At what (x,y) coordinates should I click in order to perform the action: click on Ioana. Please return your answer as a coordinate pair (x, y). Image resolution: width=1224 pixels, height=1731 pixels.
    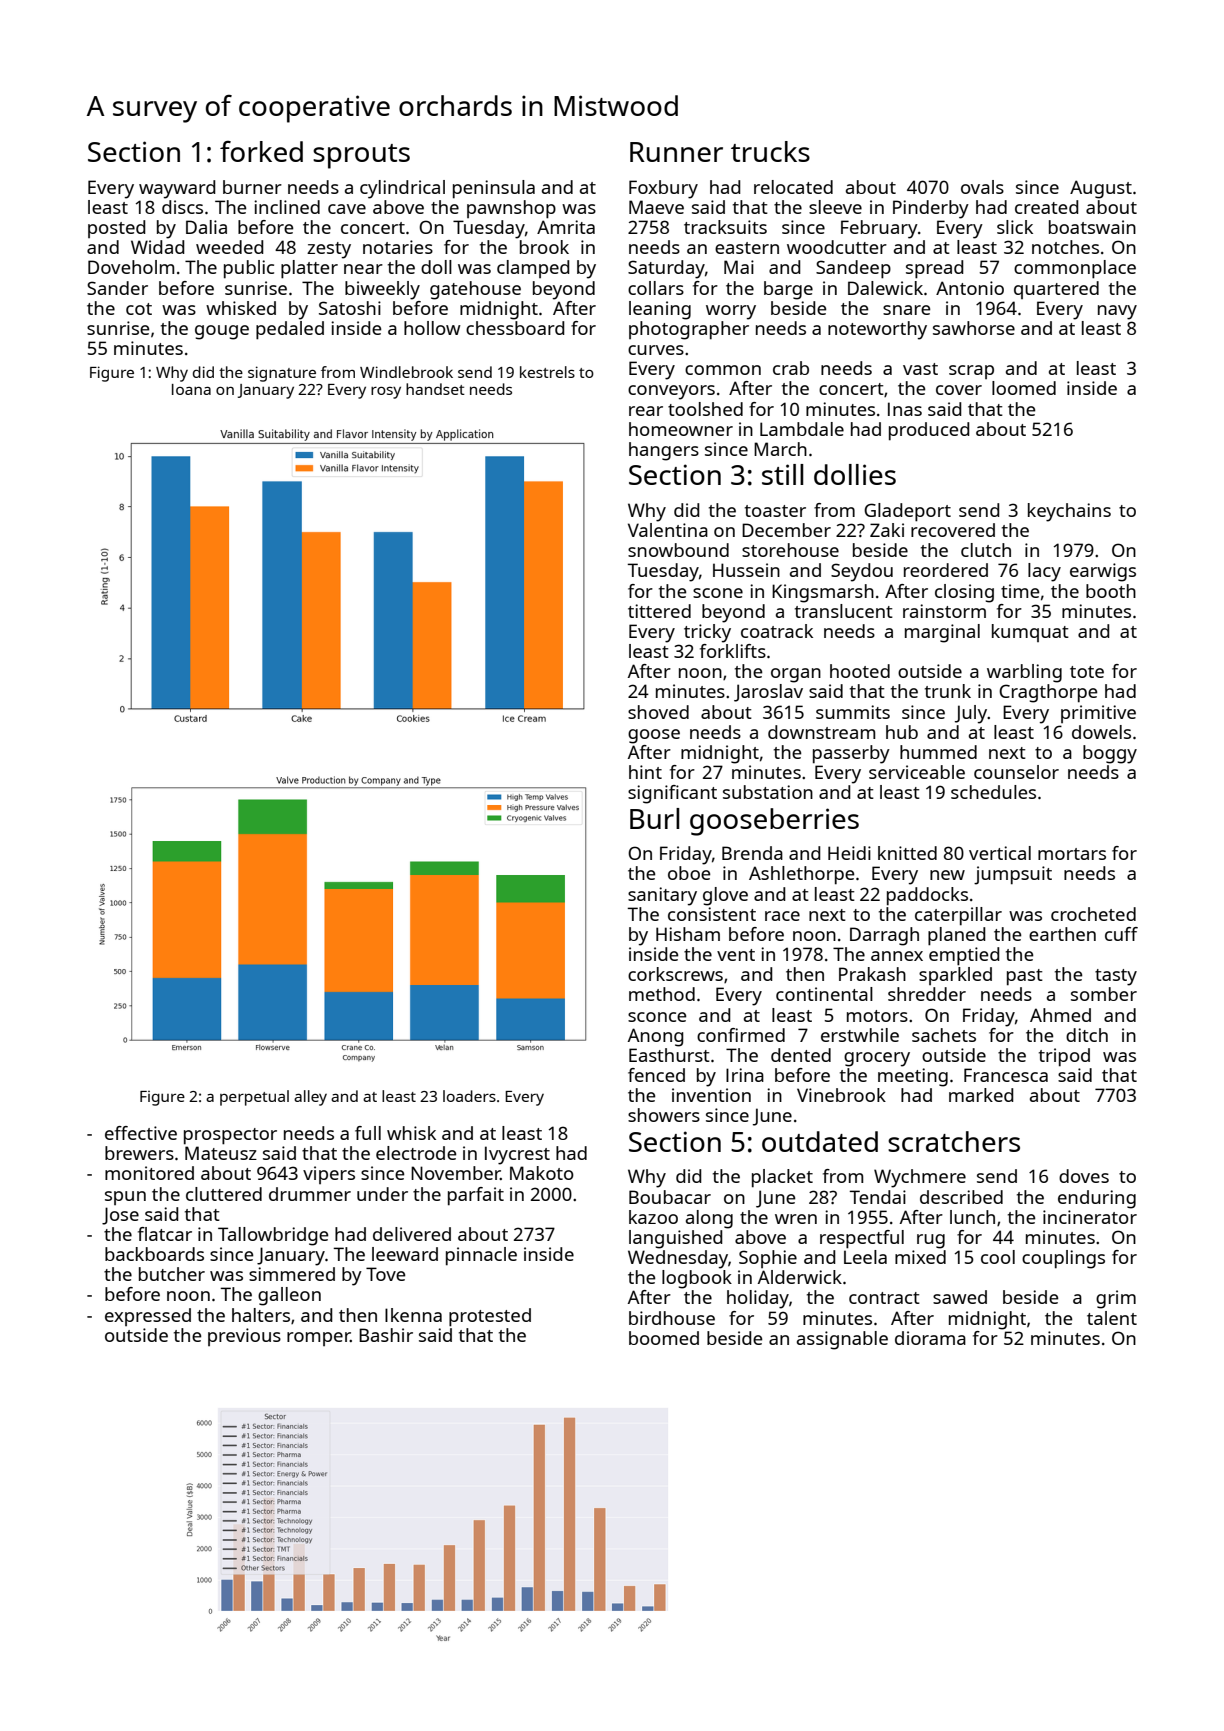
    Looking at the image, I should click on (191, 389).
